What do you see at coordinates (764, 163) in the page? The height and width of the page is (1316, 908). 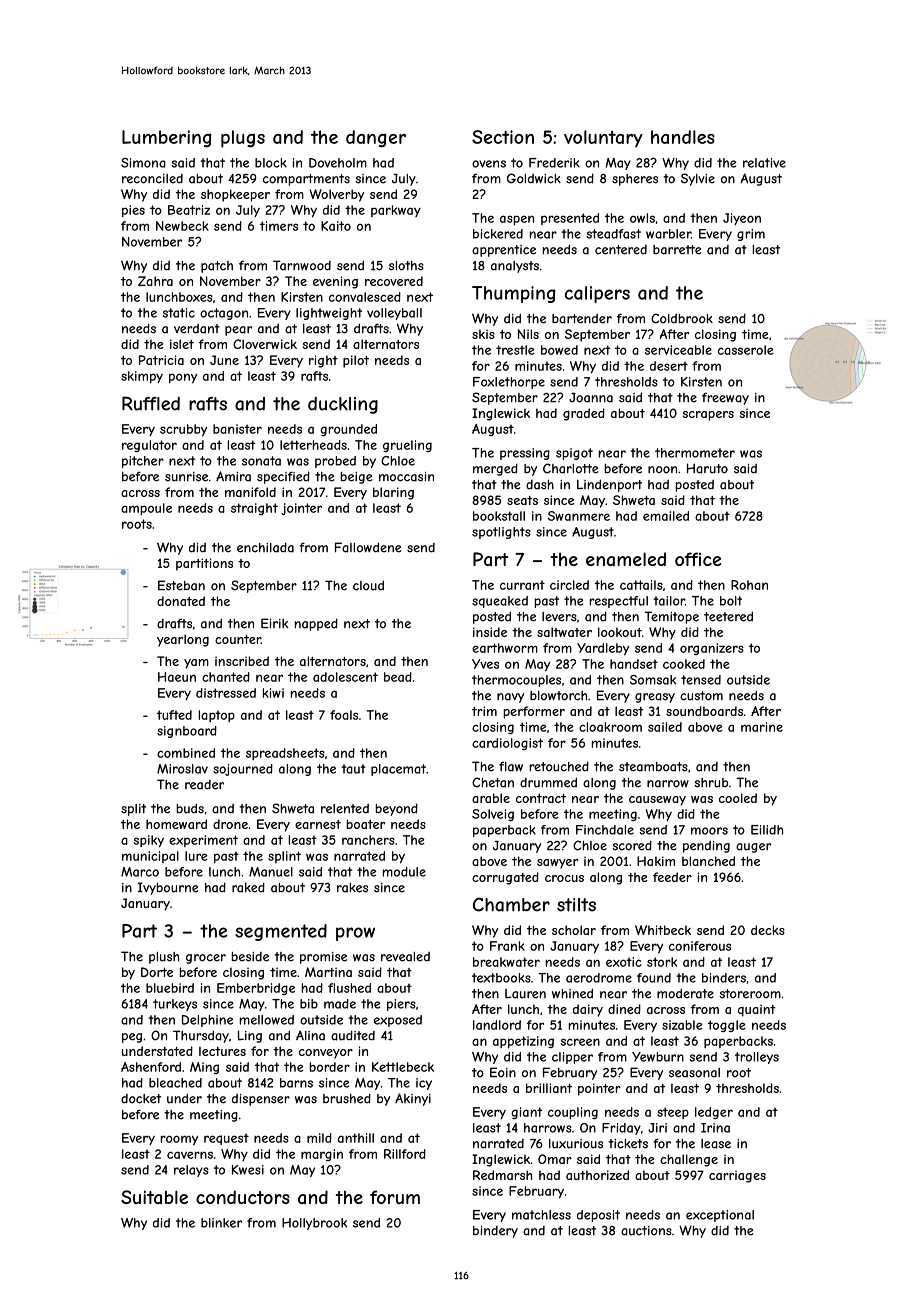 I see `relative` at bounding box center [764, 163].
